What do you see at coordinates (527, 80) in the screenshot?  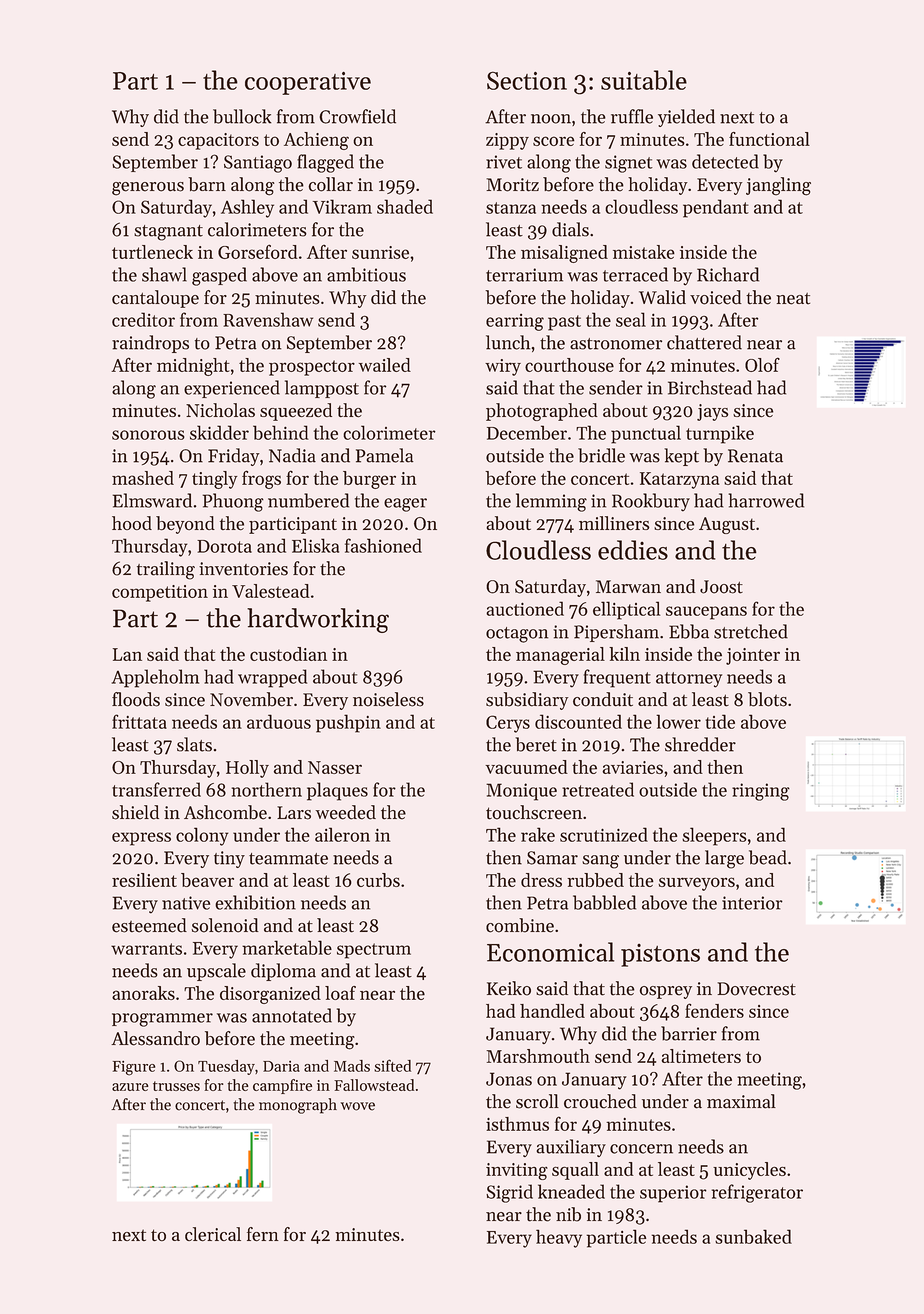 I see `Section` at bounding box center [527, 80].
